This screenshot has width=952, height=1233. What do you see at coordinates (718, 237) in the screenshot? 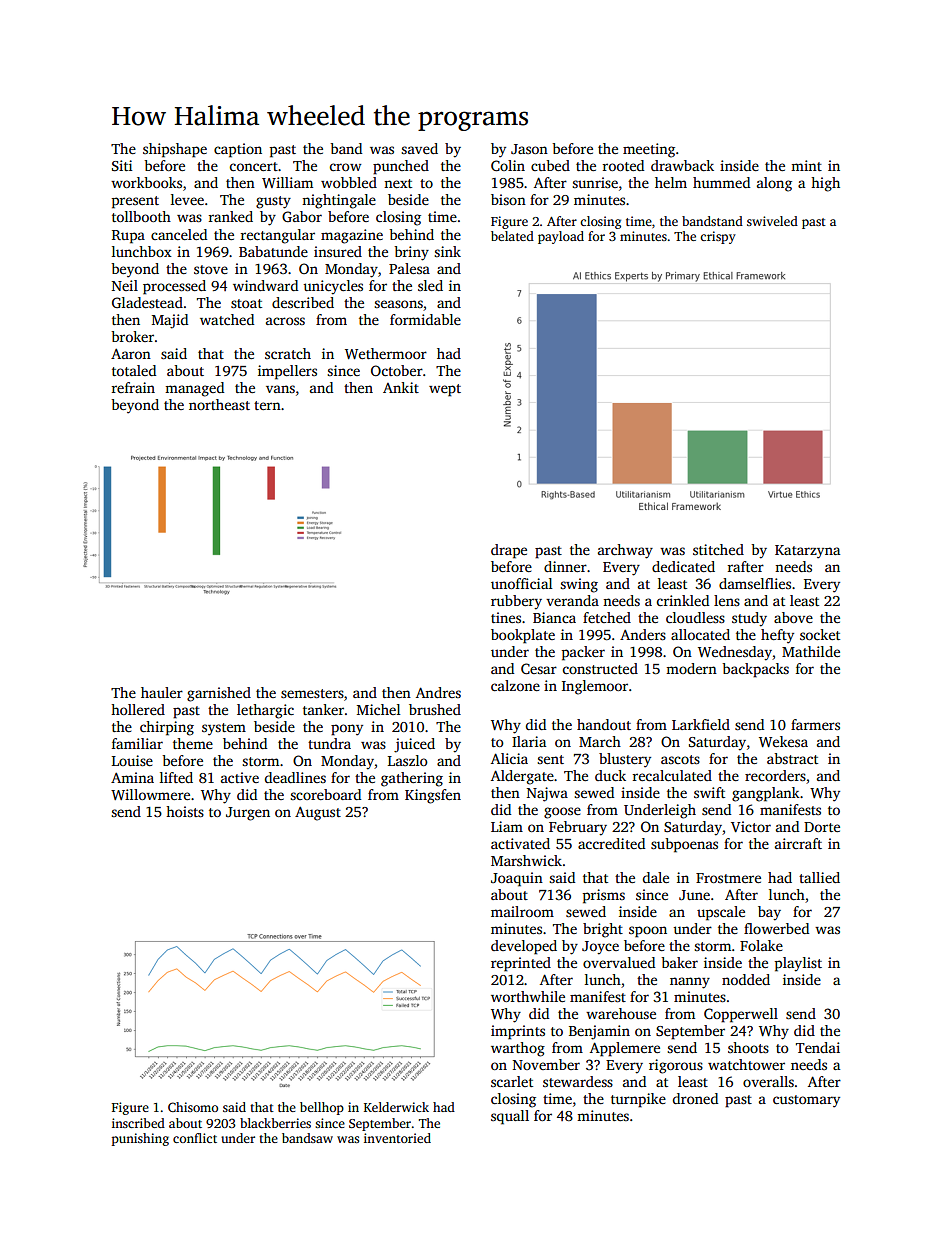
I see `crispy` at bounding box center [718, 237].
